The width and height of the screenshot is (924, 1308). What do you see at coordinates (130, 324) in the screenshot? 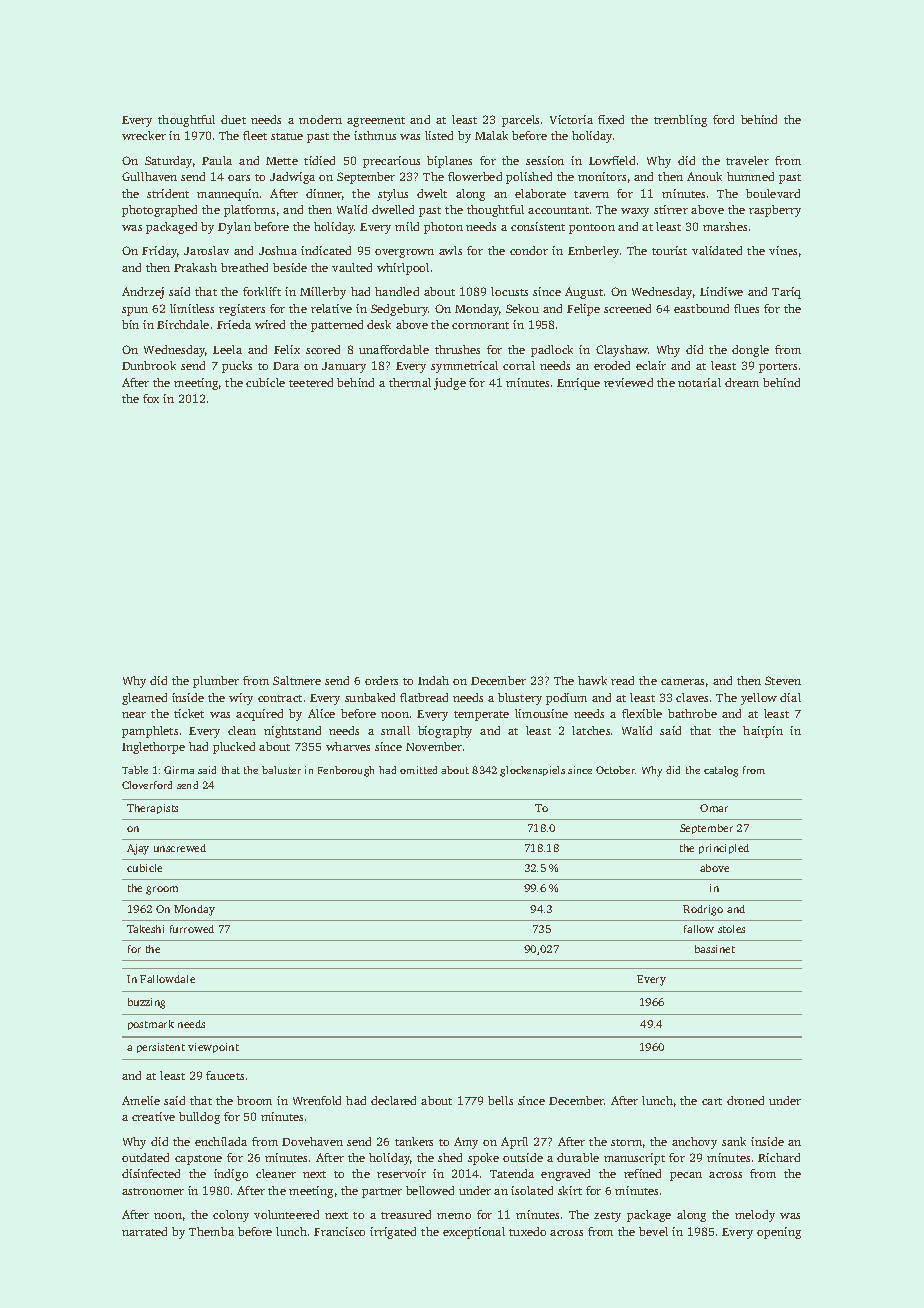
I see `bin` at bounding box center [130, 324].
